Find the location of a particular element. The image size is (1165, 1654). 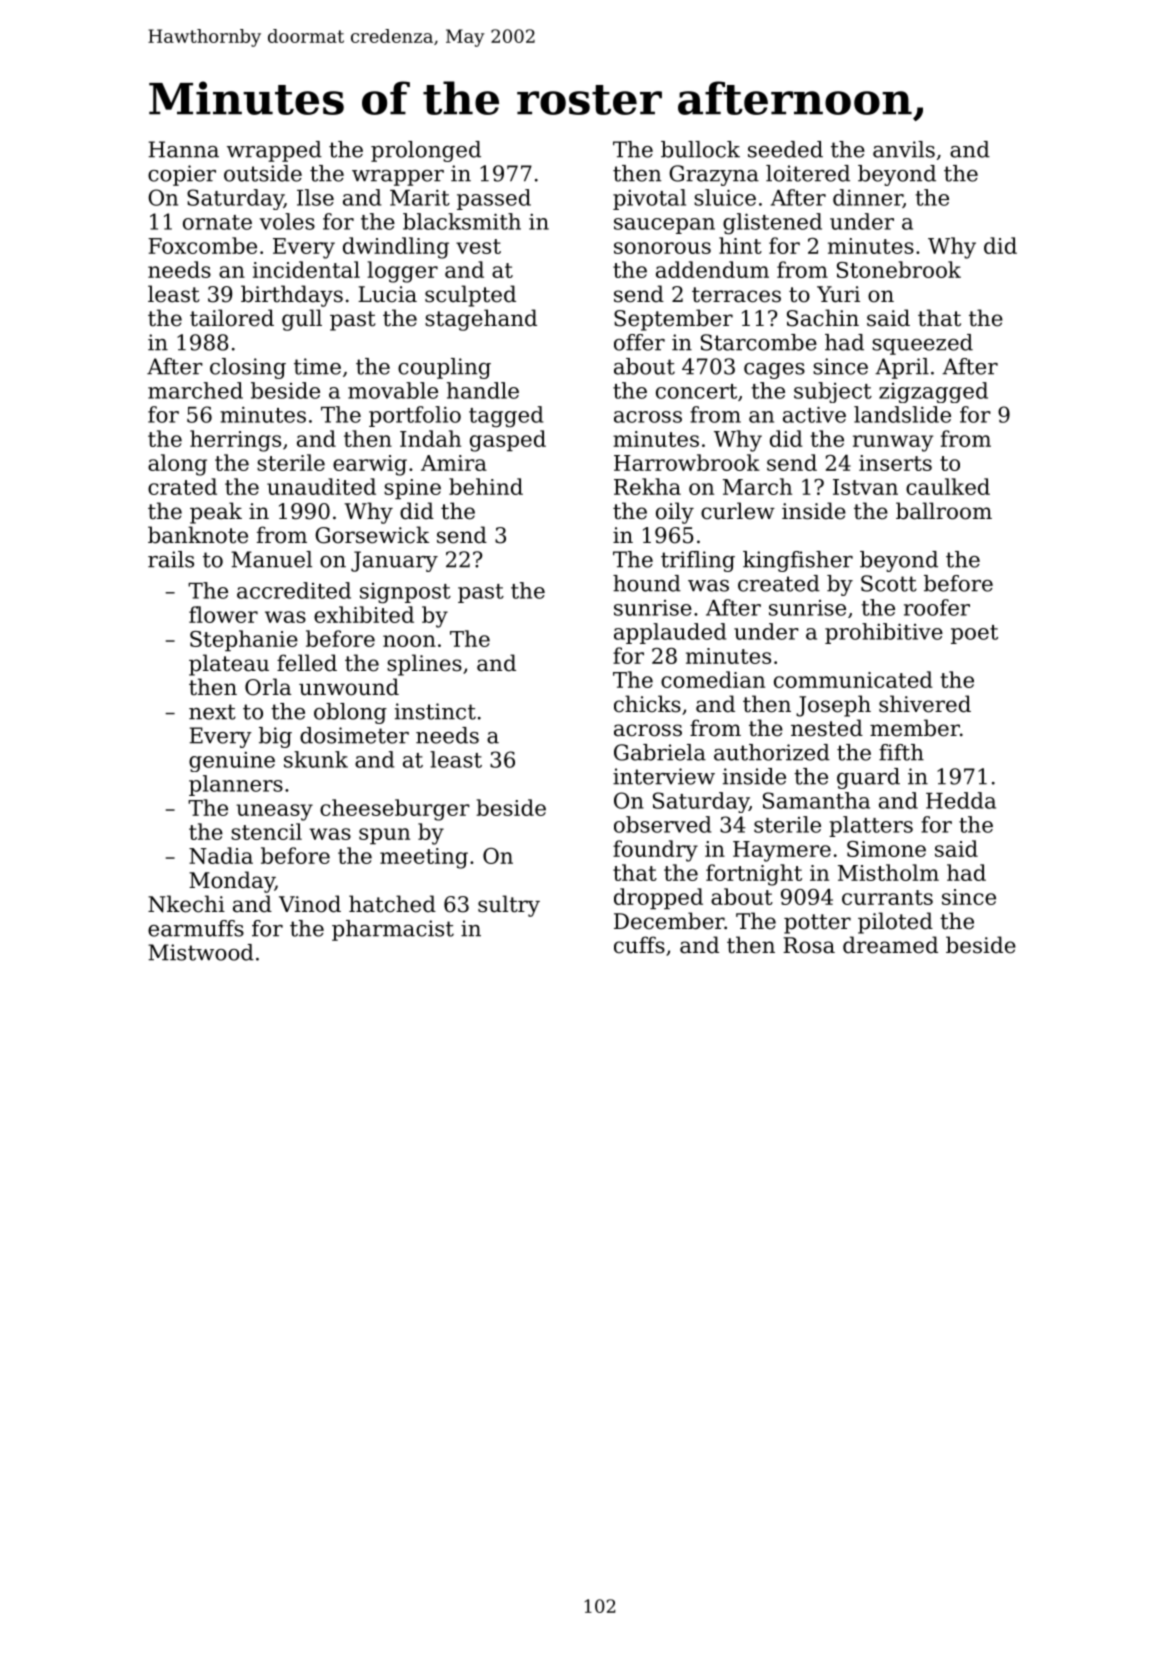

passed is located at coordinates (494, 199).
